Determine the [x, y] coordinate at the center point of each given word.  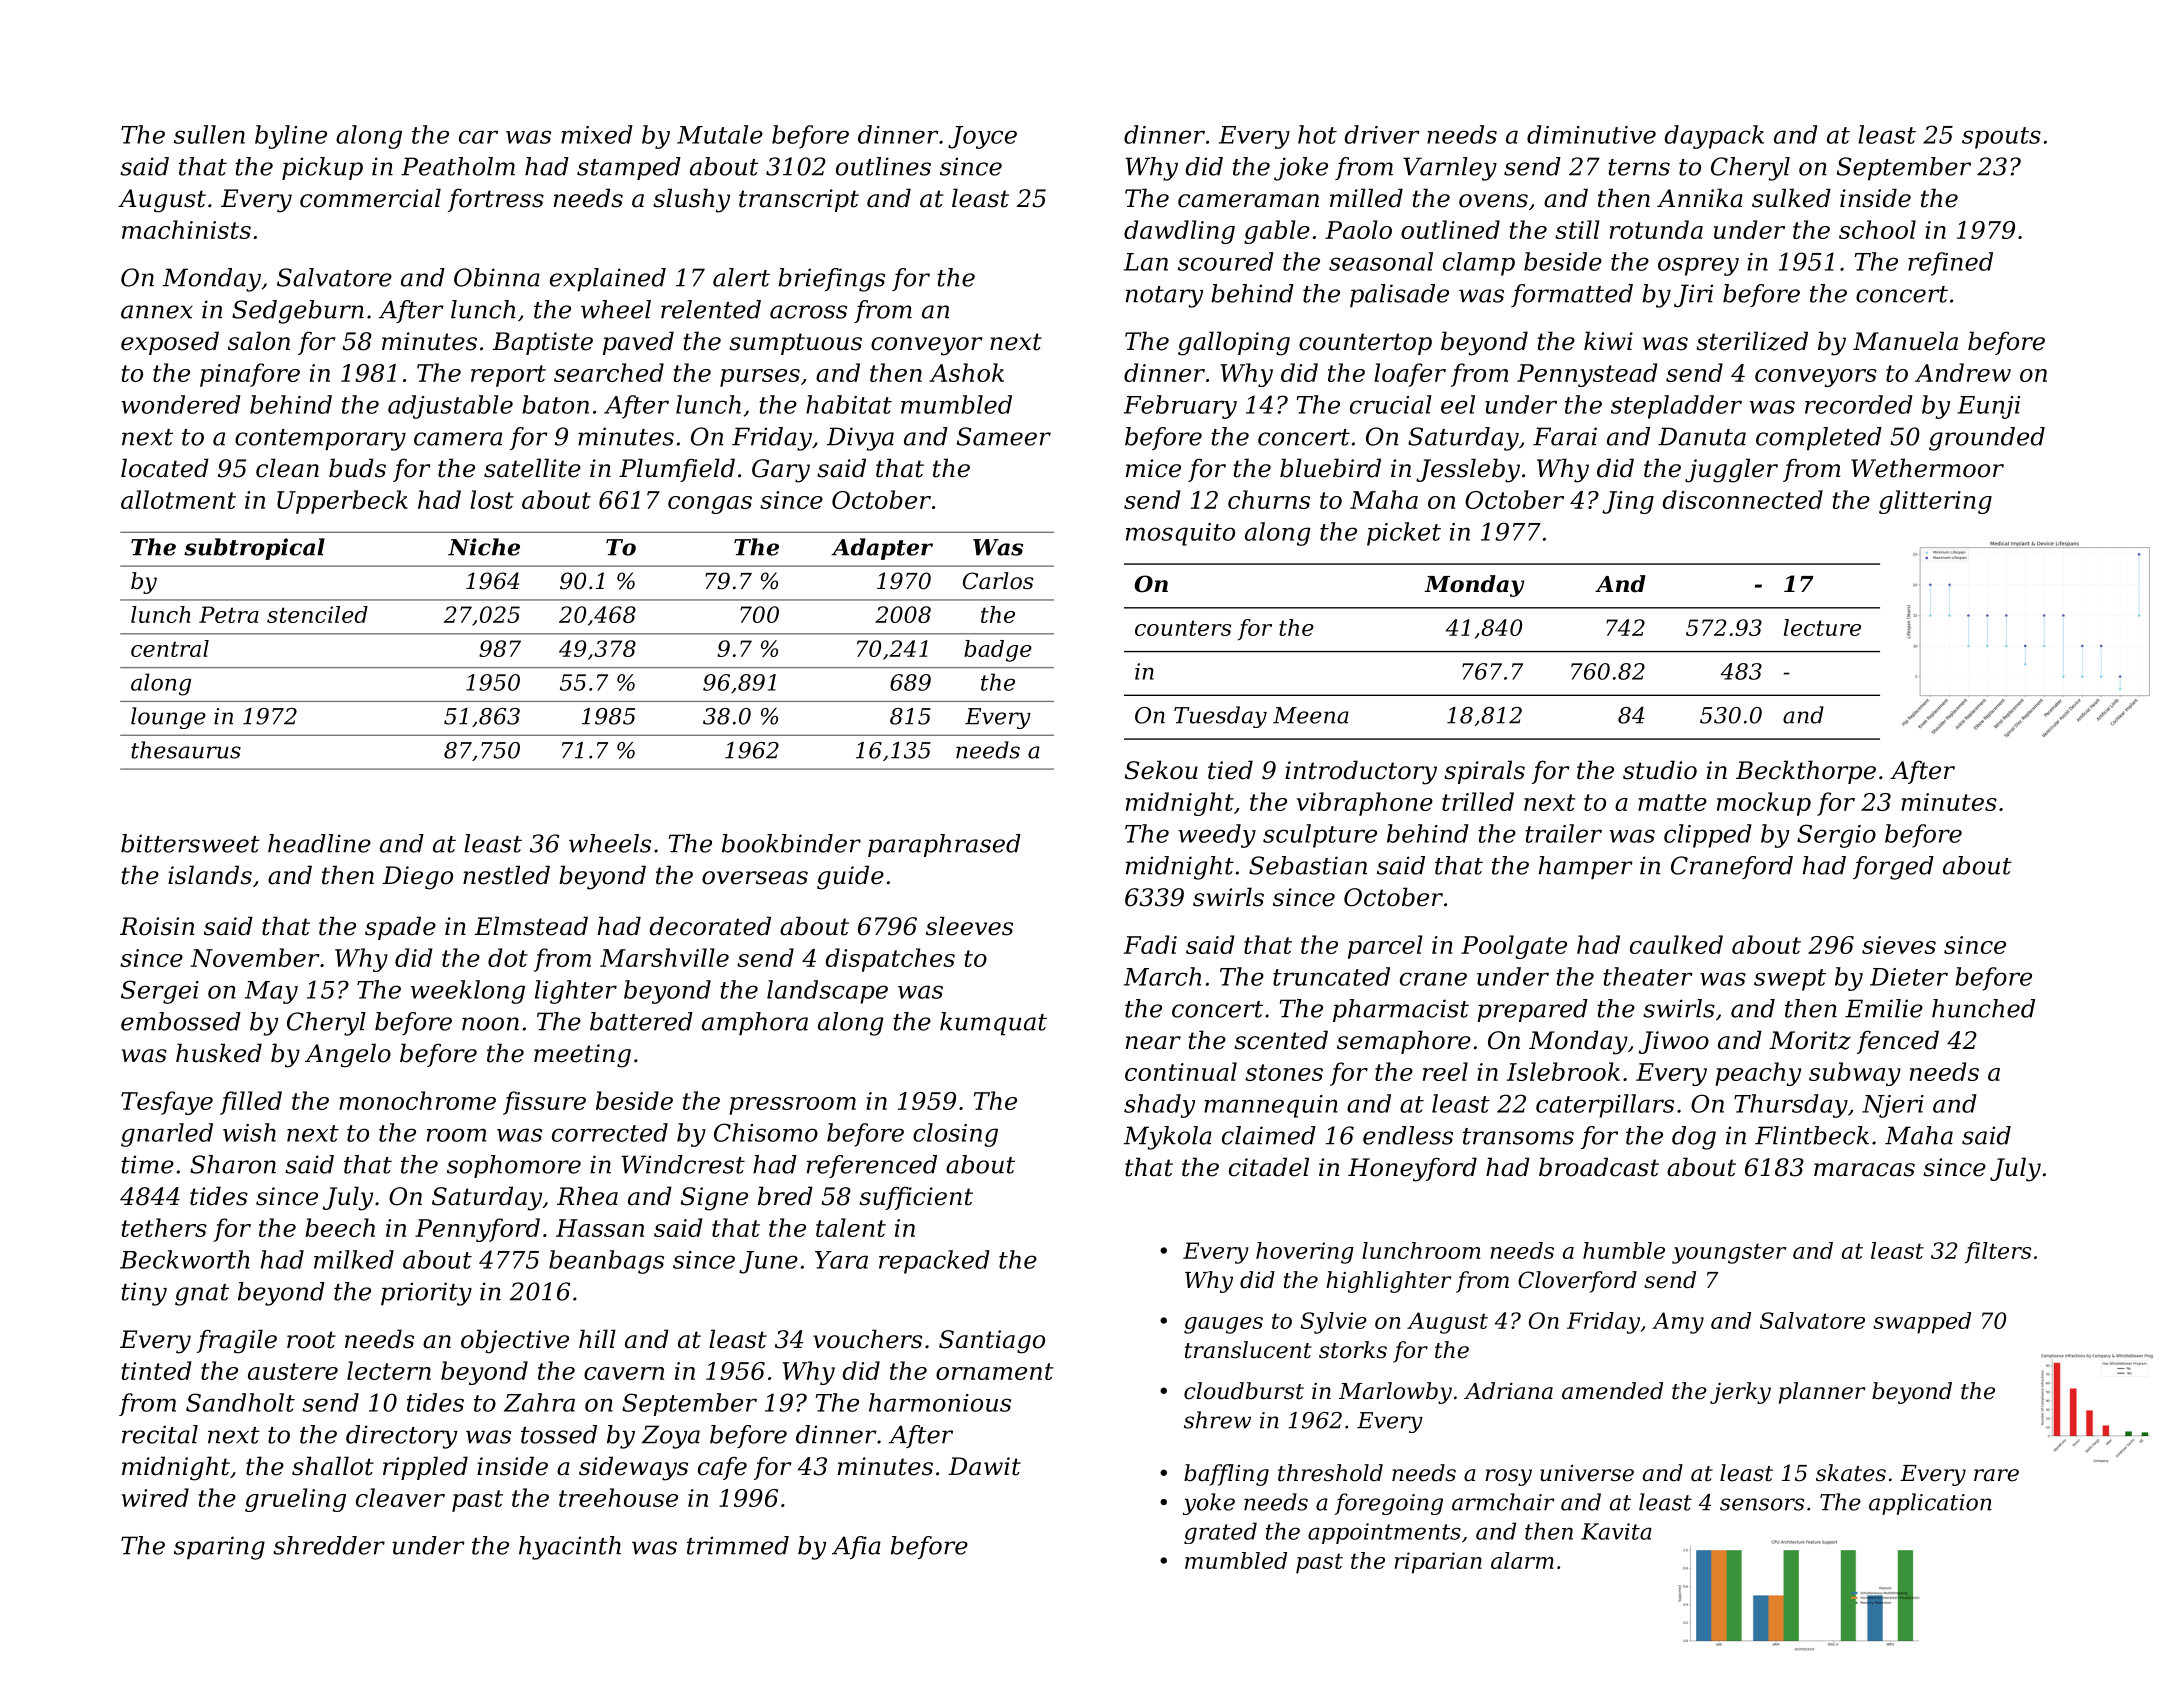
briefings [831, 280]
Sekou [1161, 770]
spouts [2001, 138]
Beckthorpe [1806, 772]
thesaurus [186, 750]
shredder [329, 1545]
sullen [209, 134]
